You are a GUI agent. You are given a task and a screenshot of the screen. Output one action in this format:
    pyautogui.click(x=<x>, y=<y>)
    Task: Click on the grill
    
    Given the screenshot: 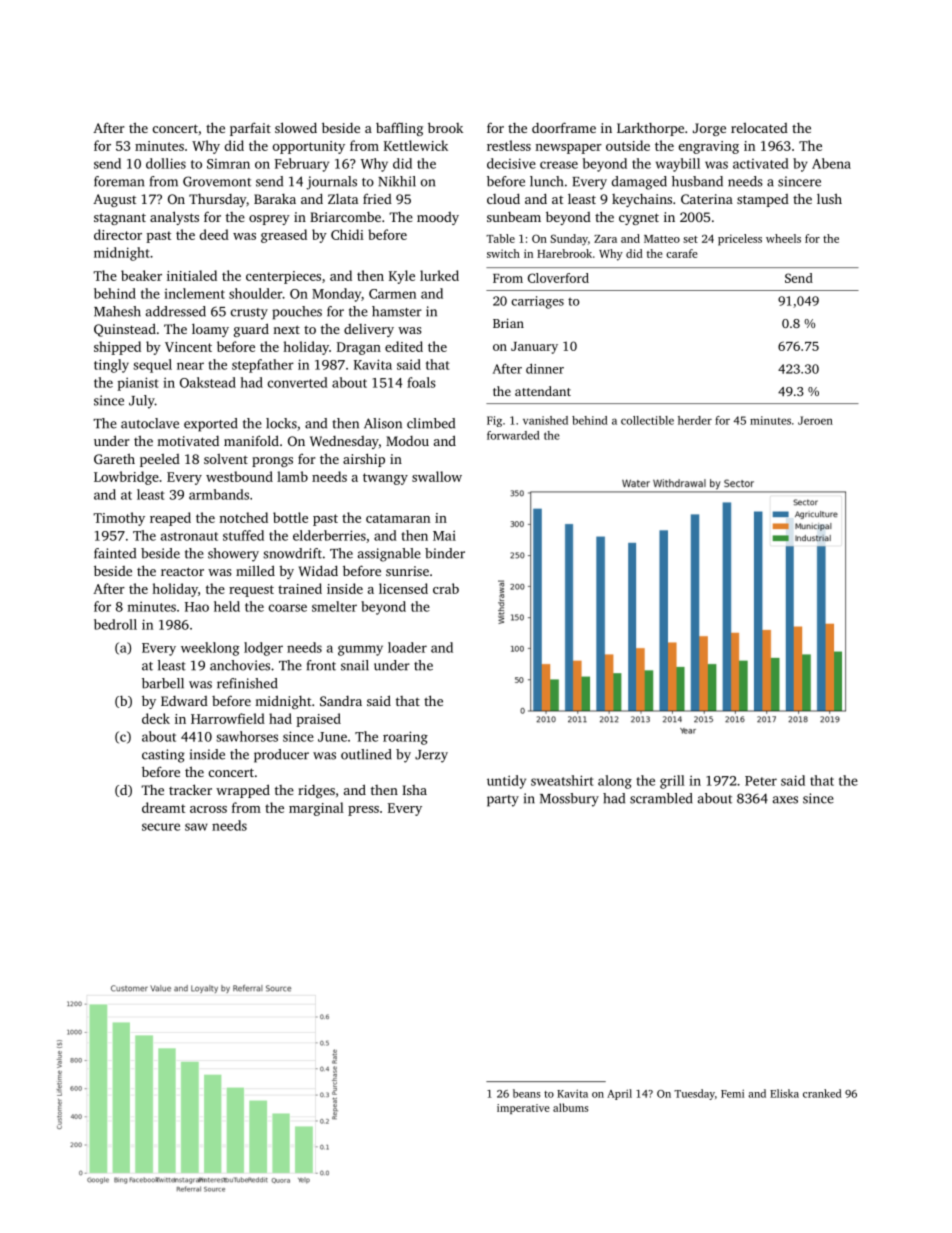 What is the action you would take?
    pyautogui.click(x=672, y=782)
